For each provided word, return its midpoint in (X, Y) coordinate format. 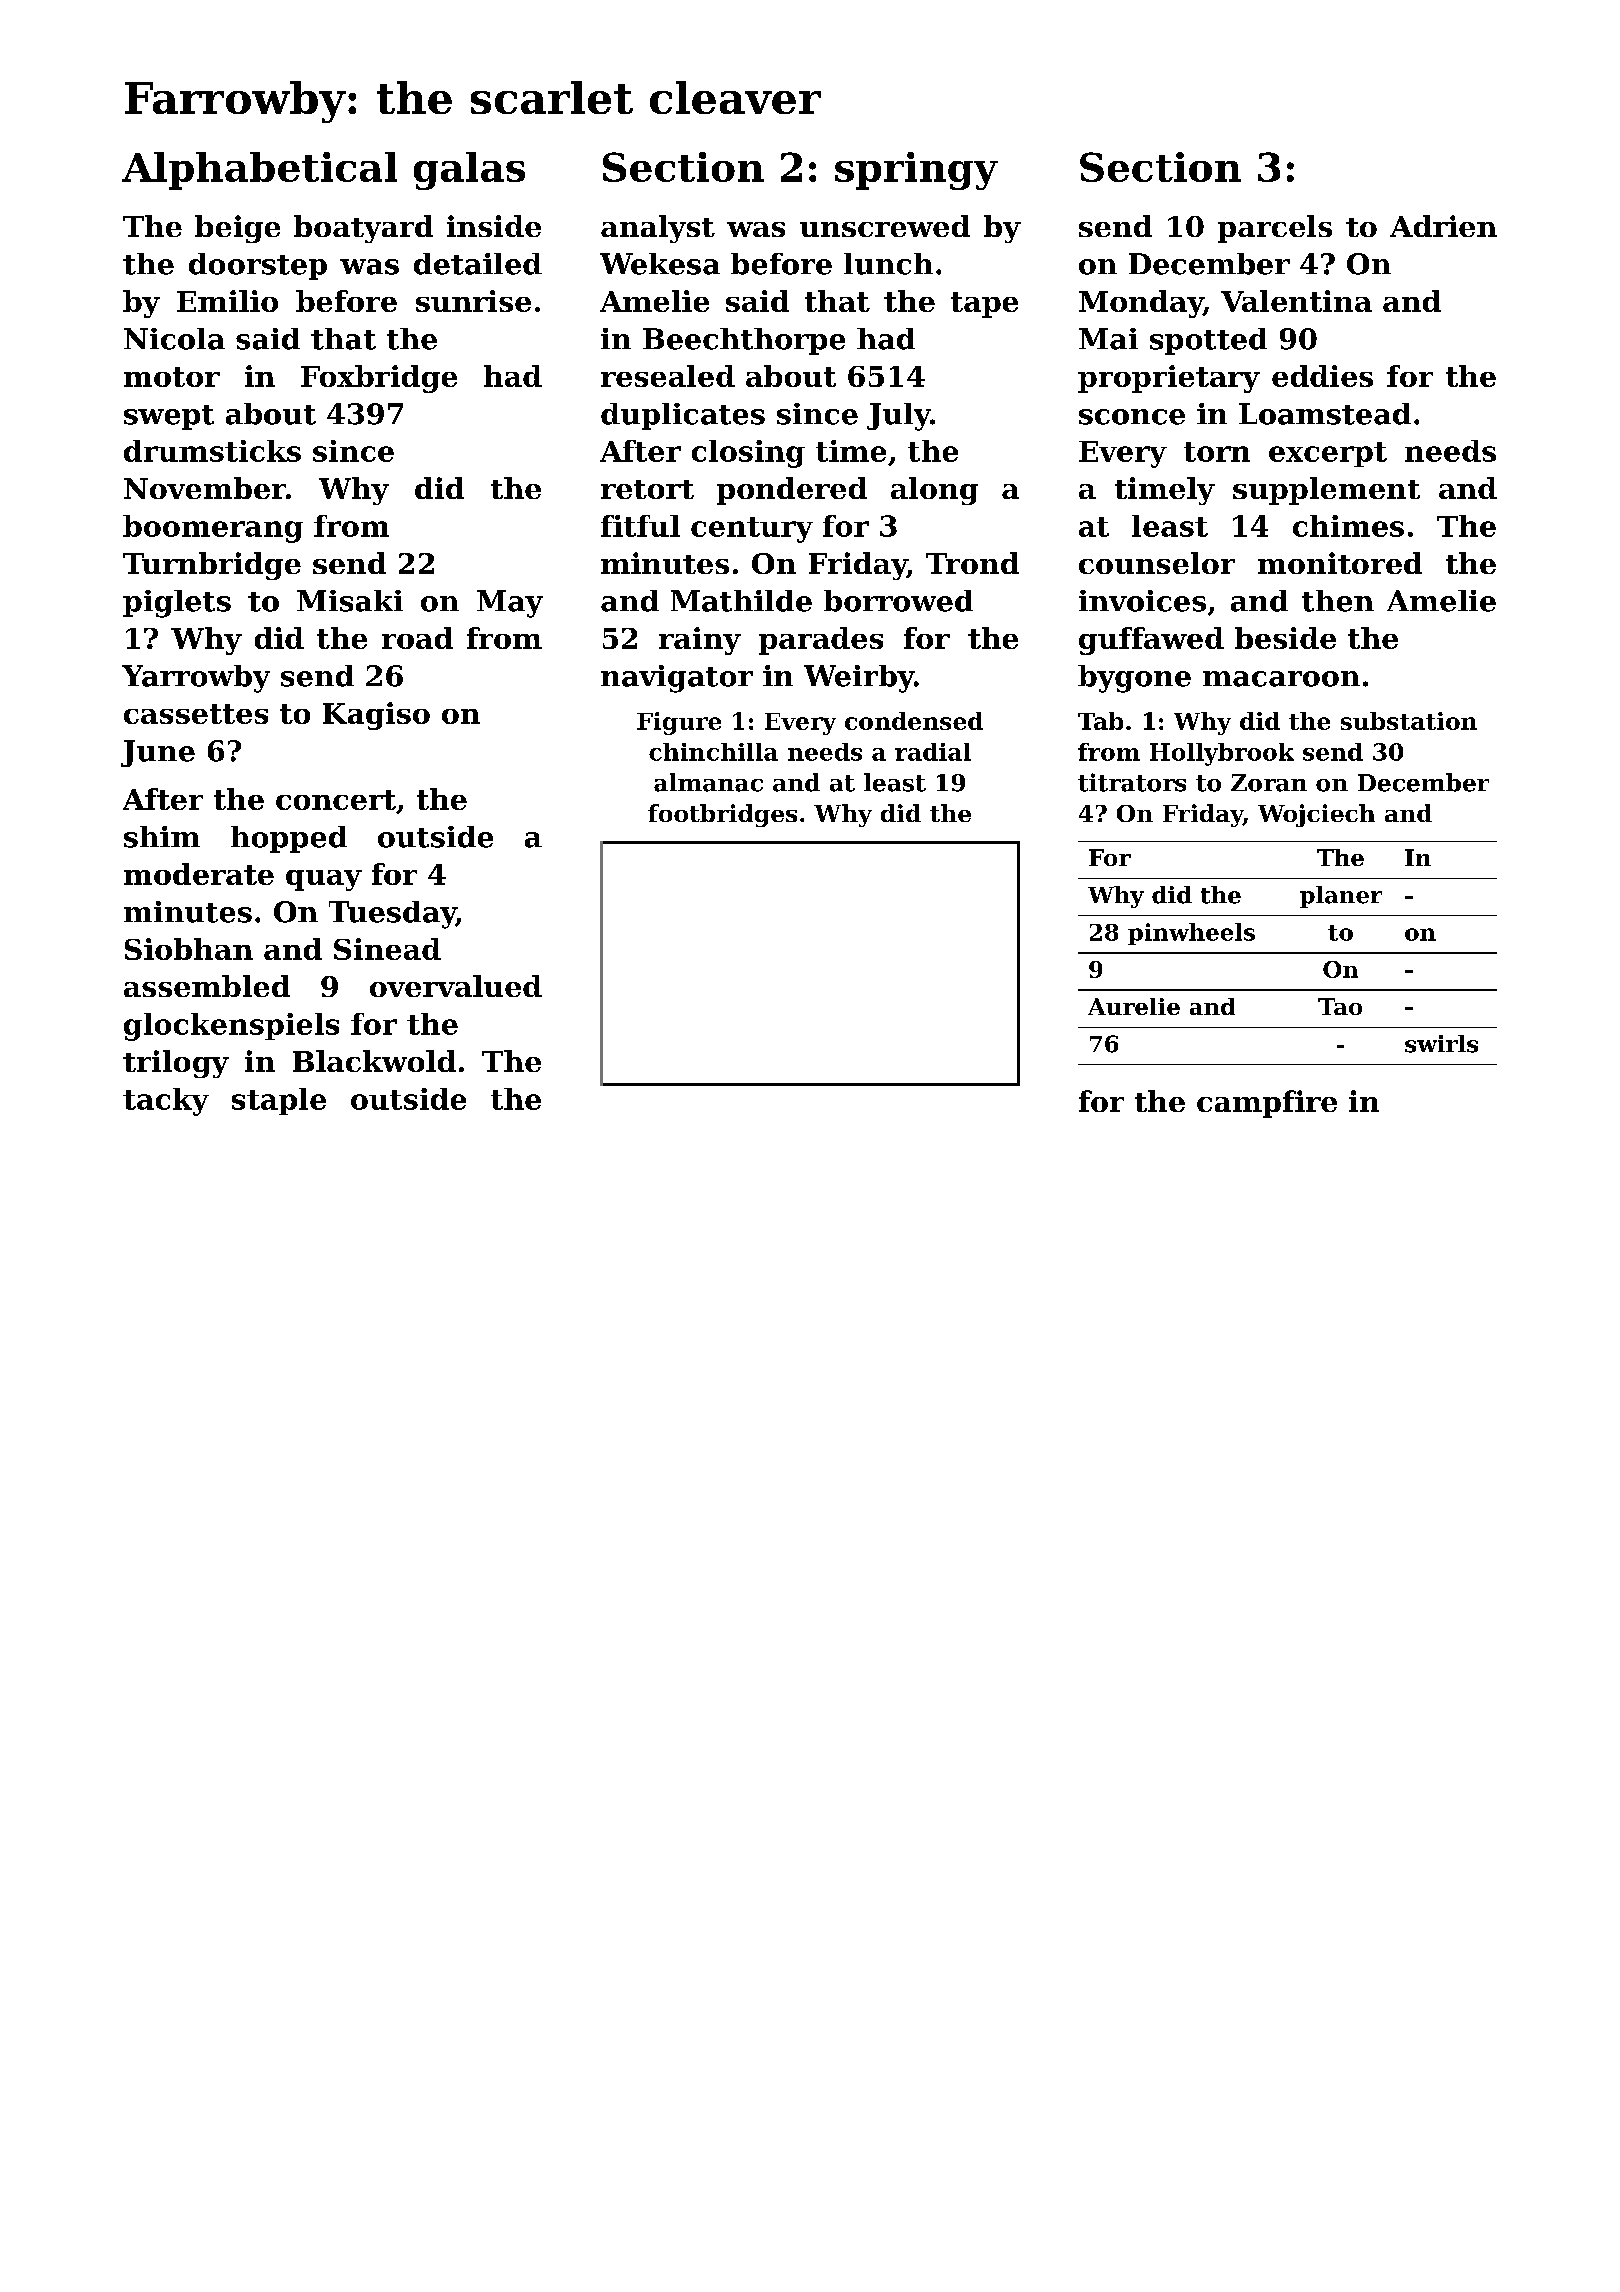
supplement (1326, 491)
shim (162, 837)
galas (469, 171)
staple (279, 1101)
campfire (1267, 1104)
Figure (679, 723)
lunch (888, 264)
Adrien (1443, 226)
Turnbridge (212, 566)
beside (1285, 638)
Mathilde (741, 601)
